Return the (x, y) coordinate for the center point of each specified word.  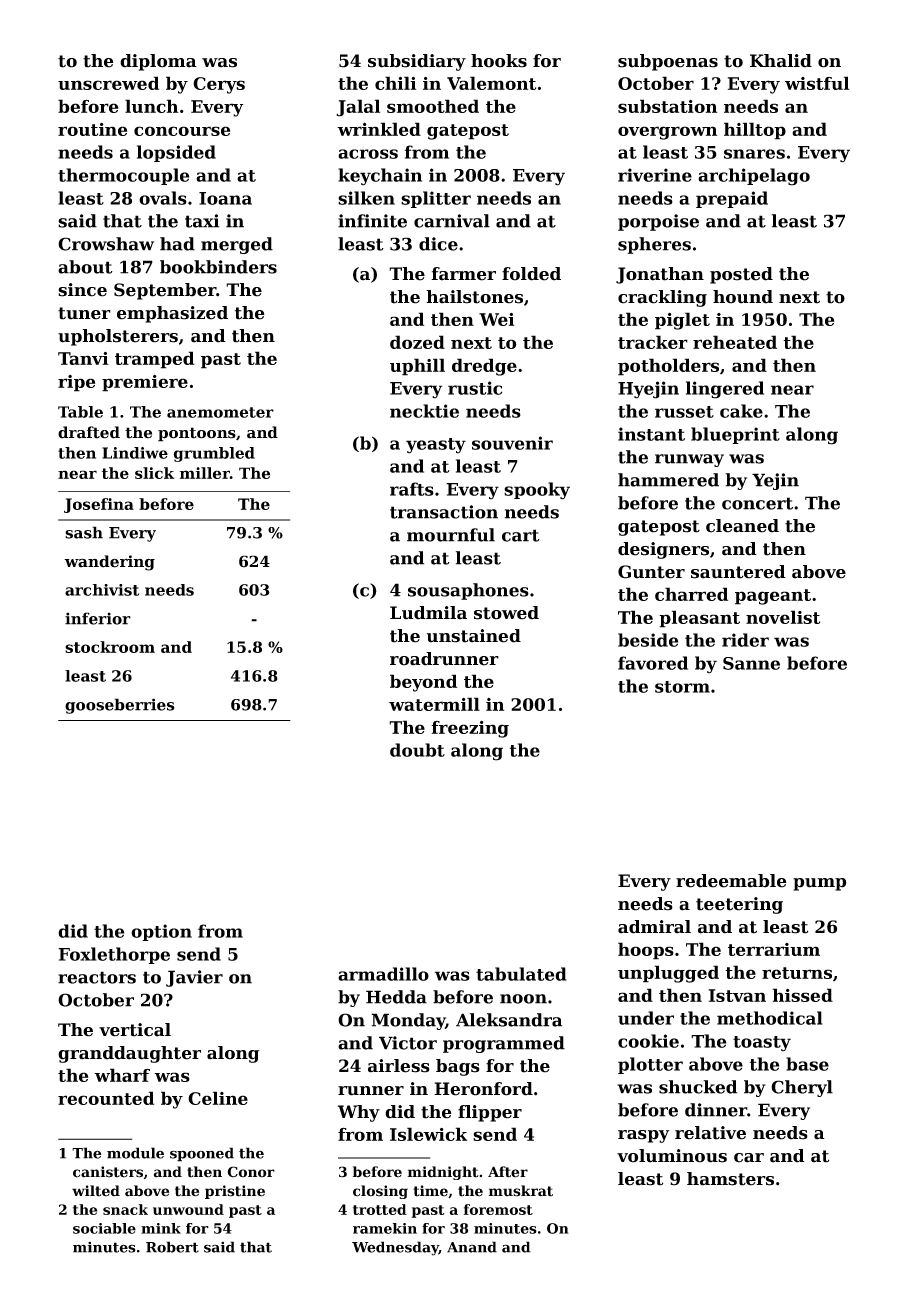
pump (820, 884)
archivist (102, 590)
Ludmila (428, 613)
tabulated (521, 974)
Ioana (225, 198)
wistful (817, 83)
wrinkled (379, 129)
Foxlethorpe (114, 955)
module (135, 1153)
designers (663, 550)
